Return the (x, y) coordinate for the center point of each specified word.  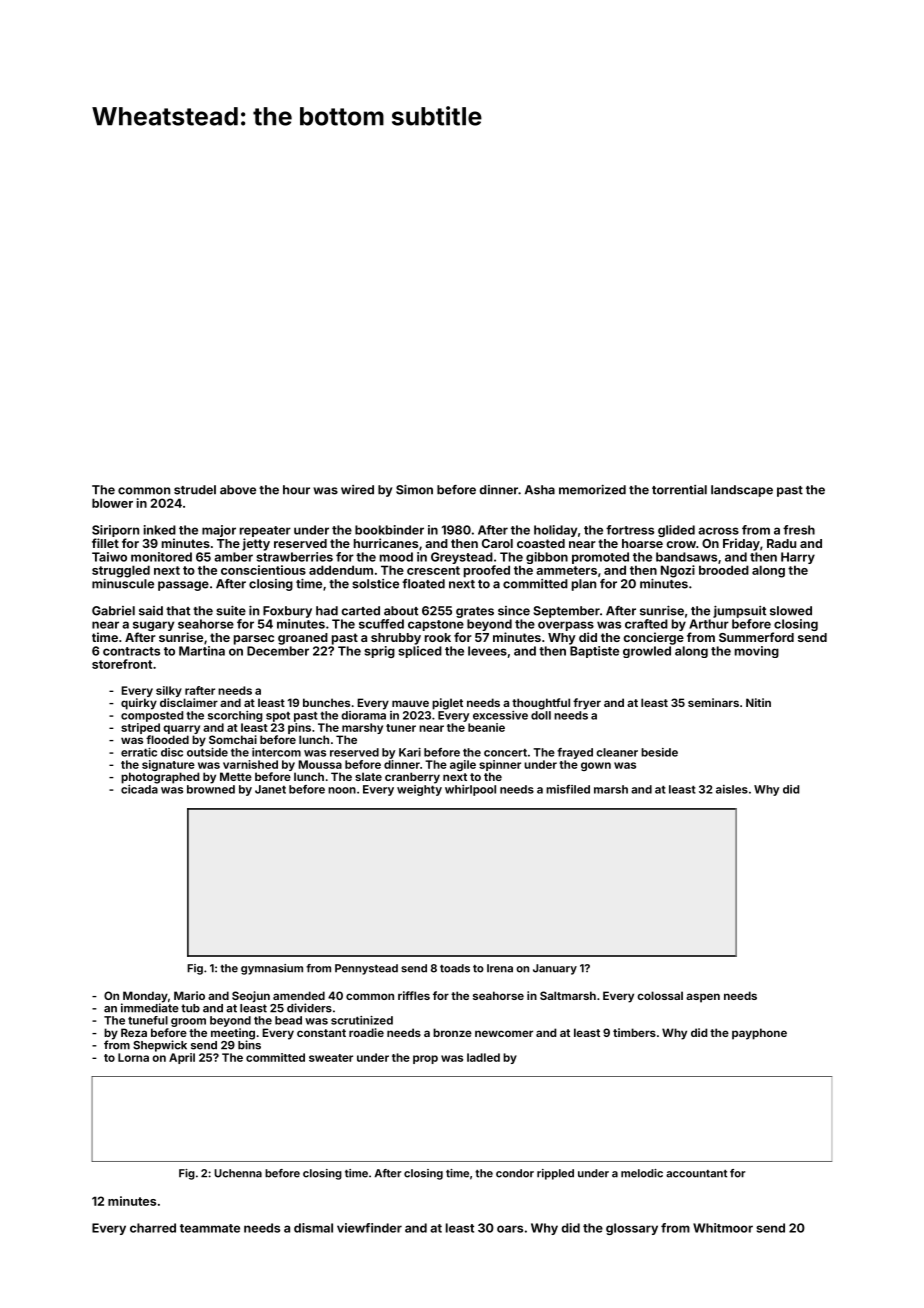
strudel (195, 490)
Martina (202, 651)
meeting (233, 1034)
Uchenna (238, 1173)
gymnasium (272, 969)
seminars (713, 702)
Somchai (233, 739)
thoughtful (541, 704)
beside (659, 752)
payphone (759, 1034)
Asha (540, 490)
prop (425, 1059)
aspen (703, 998)
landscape (742, 491)
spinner (500, 765)
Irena (500, 968)
